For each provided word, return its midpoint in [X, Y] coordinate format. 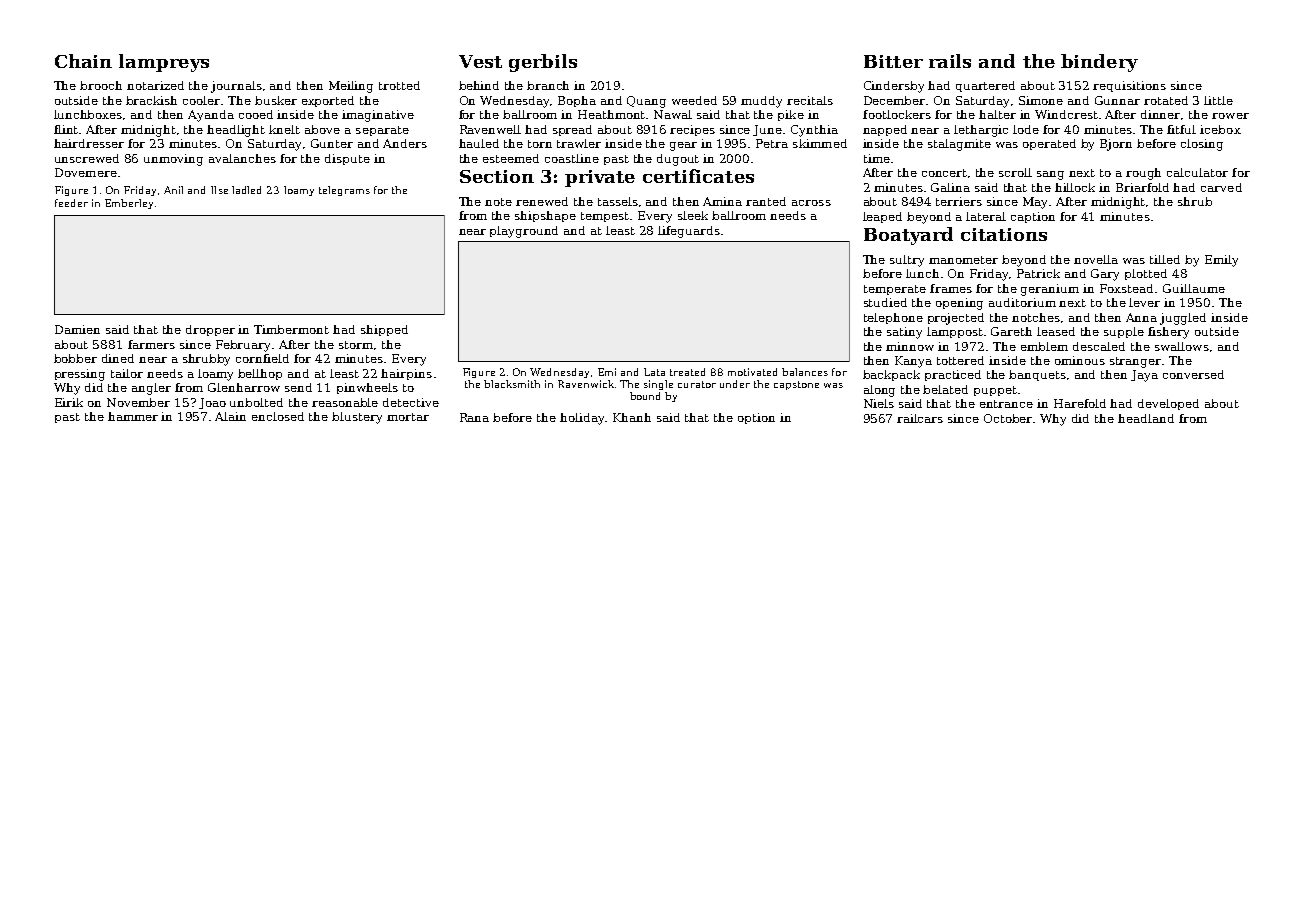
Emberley [129, 204]
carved [1221, 187]
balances [805, 372]
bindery [1099, 63]
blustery [357, 418]
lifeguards [689, 232]
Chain [83, 61]
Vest [480, 61]
